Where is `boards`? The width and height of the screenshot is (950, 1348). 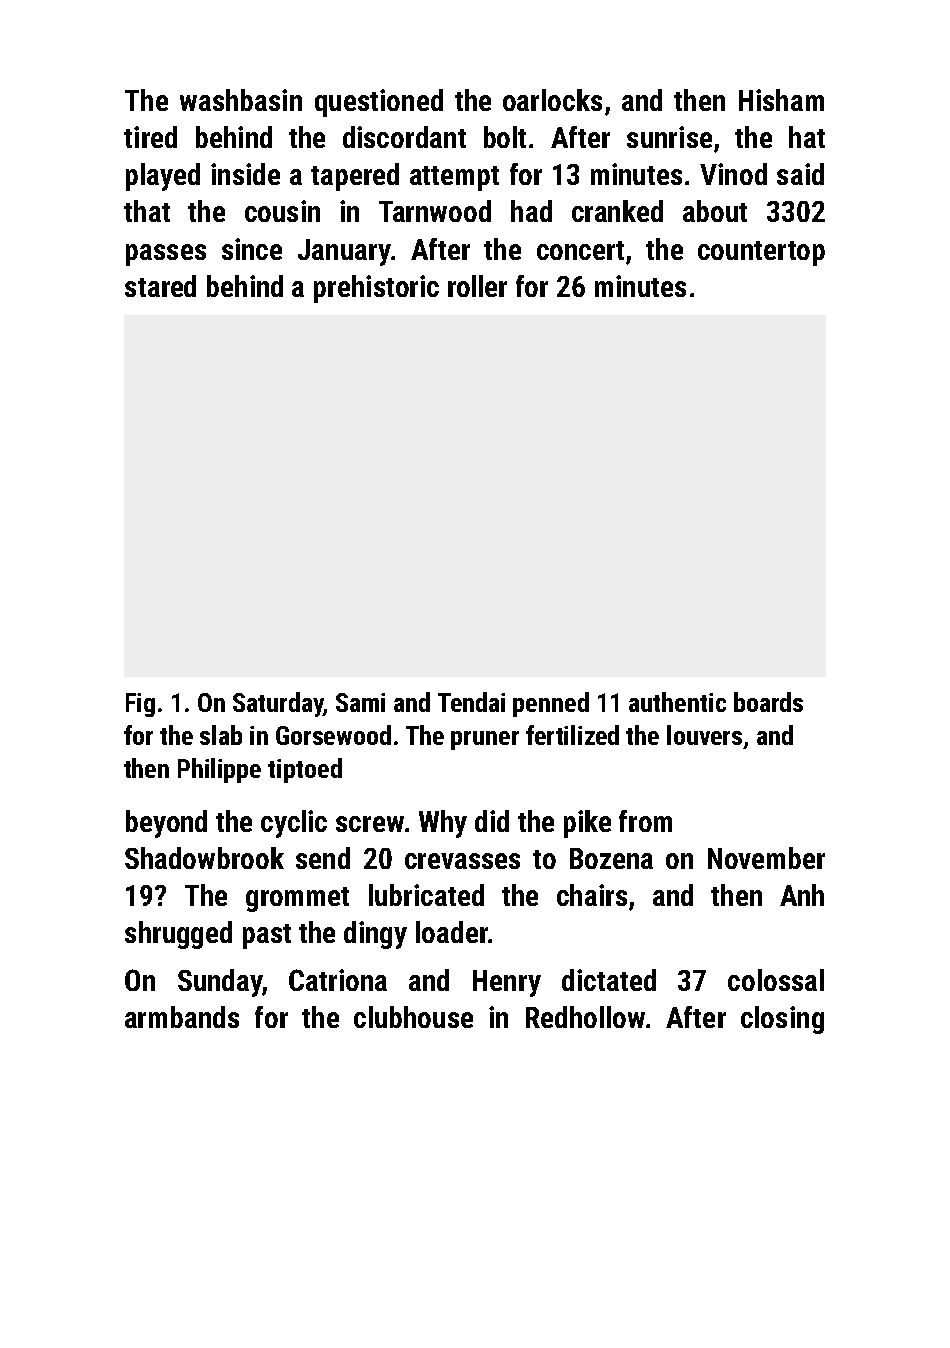
boards is located at coordinates (768, 702).
